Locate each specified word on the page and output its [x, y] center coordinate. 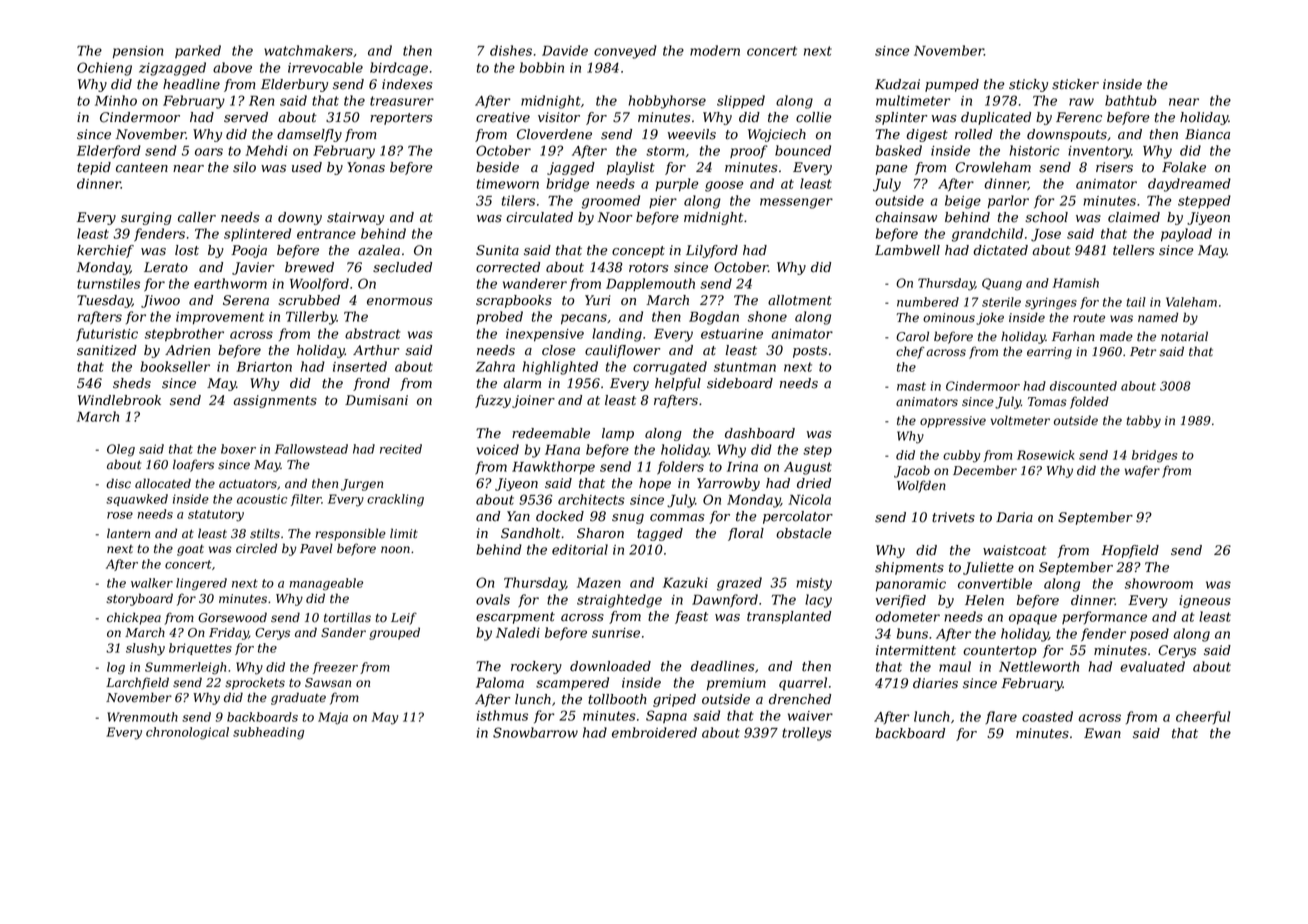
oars [209, 152]
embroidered [654, 732]
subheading [268, 733]
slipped [741, 102]
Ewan [1102, 733]
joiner [533, 401]
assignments [275, 401]
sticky [1028, 85]
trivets [953, 517]
